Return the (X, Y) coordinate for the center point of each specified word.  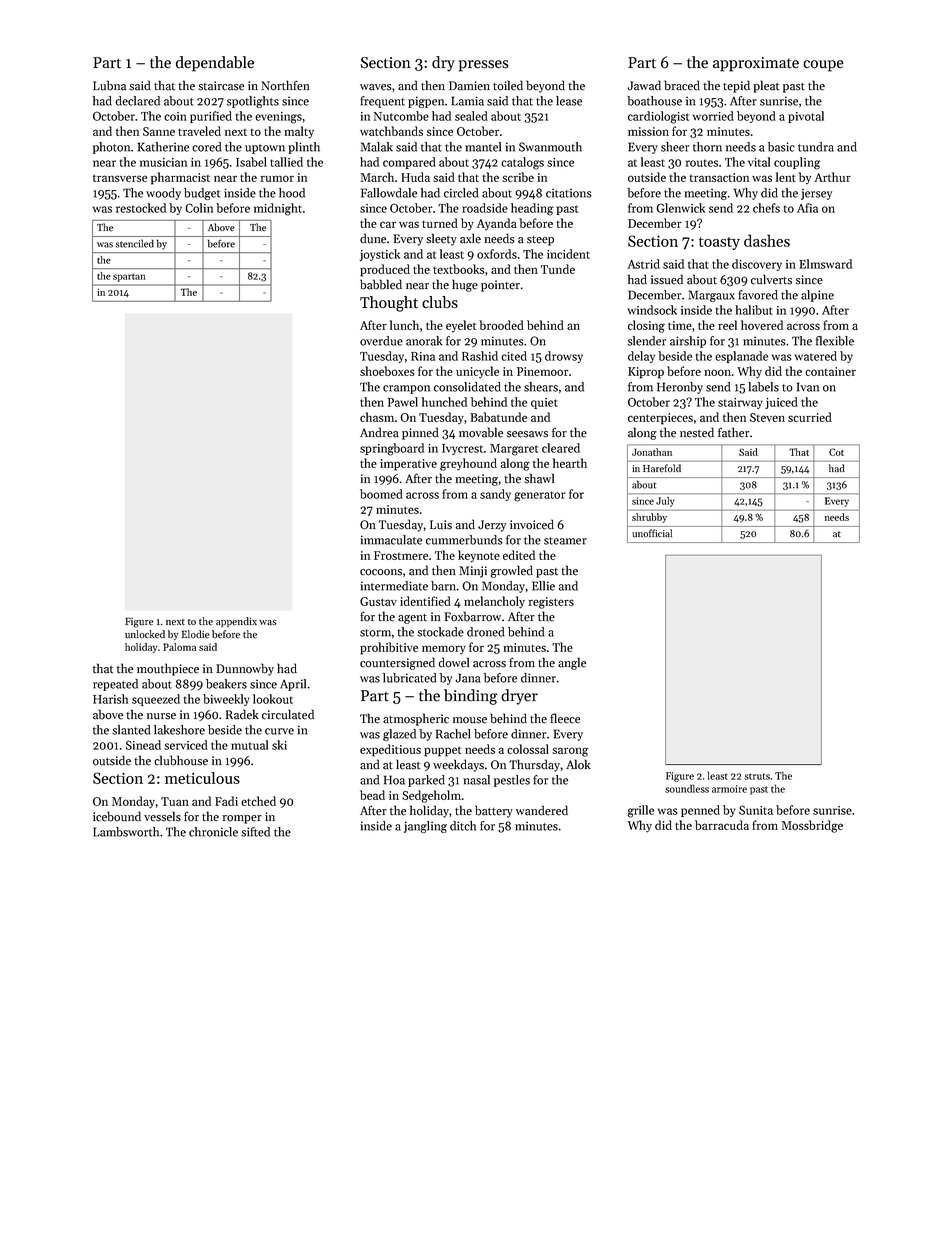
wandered (542, 810)
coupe (823, 66)
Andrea (379, 432)
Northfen (285, 85)
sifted (255, 832)
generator (540, 496)
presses (483, 66)
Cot (836, 452)
